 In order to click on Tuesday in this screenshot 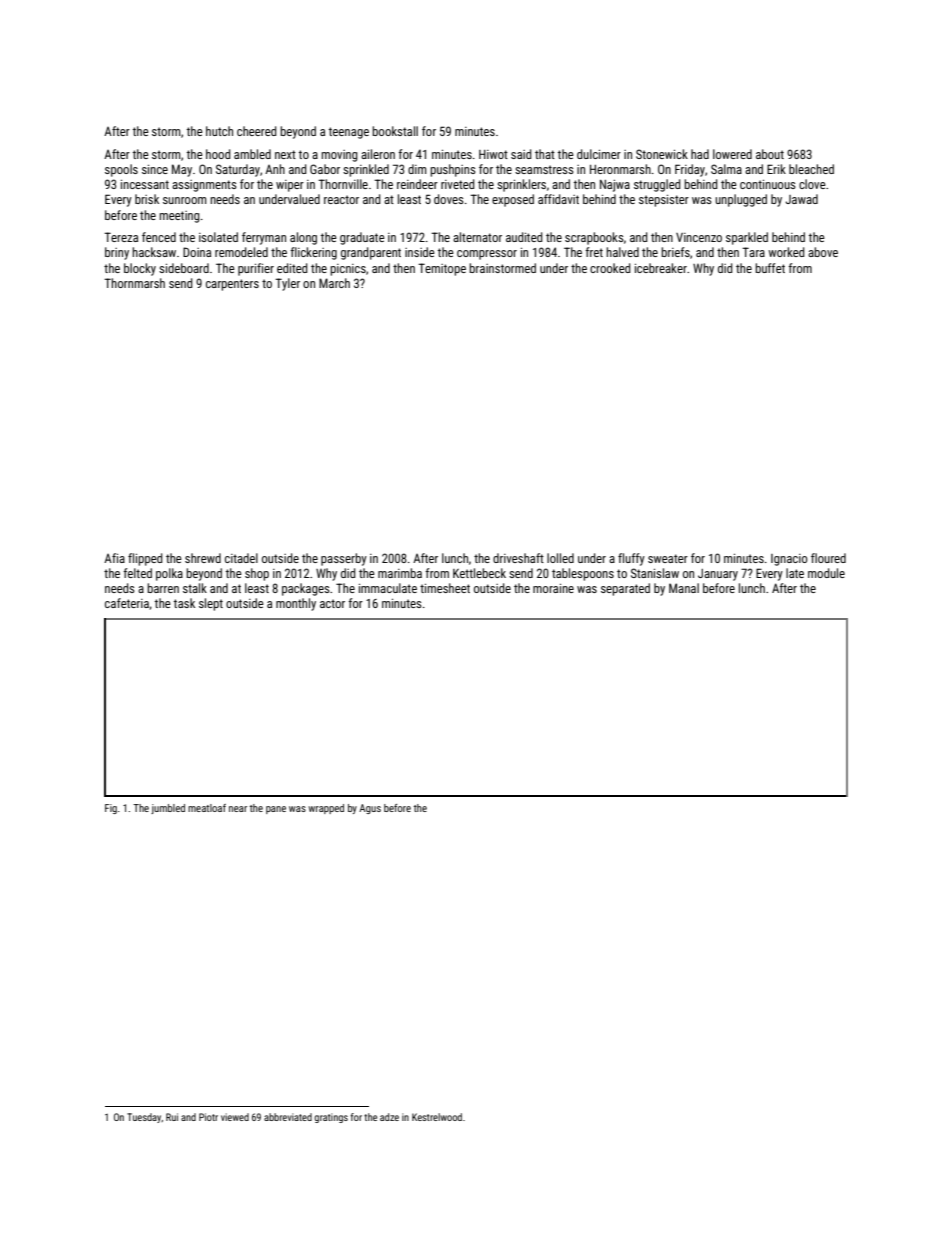, I will do `click(144, 1118)`.
